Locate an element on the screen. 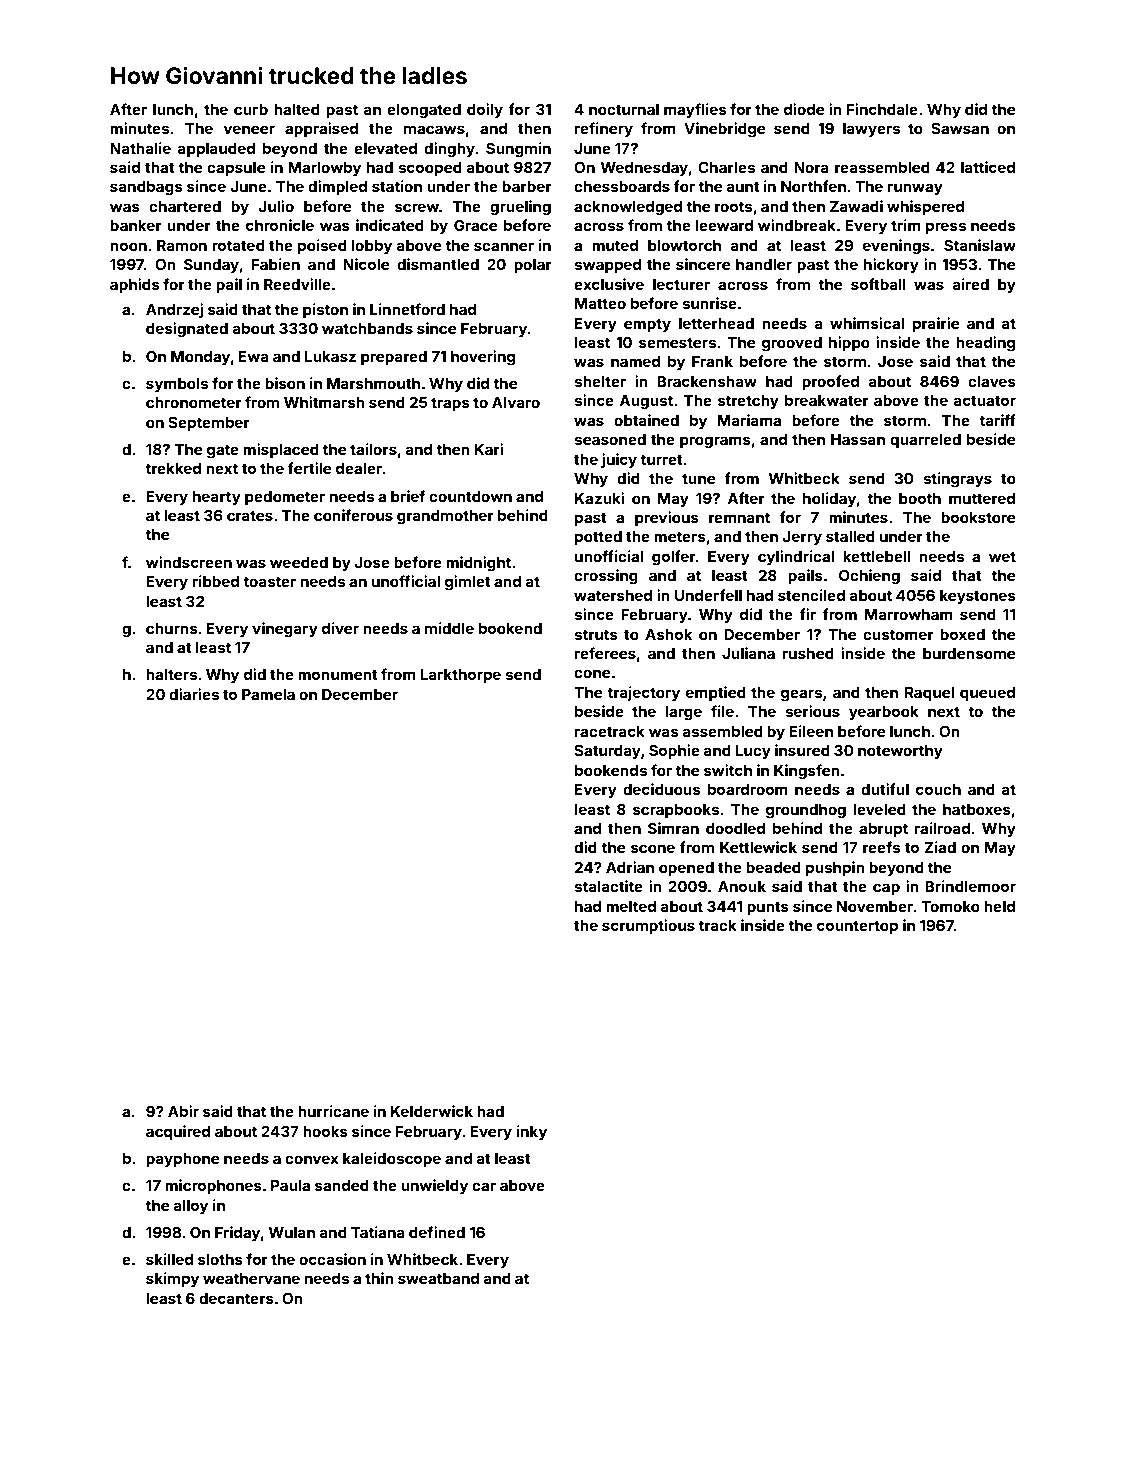 Image resolution: width=1126 pixels, height=1458 pixels. held is located at coordinates (999, 906).
